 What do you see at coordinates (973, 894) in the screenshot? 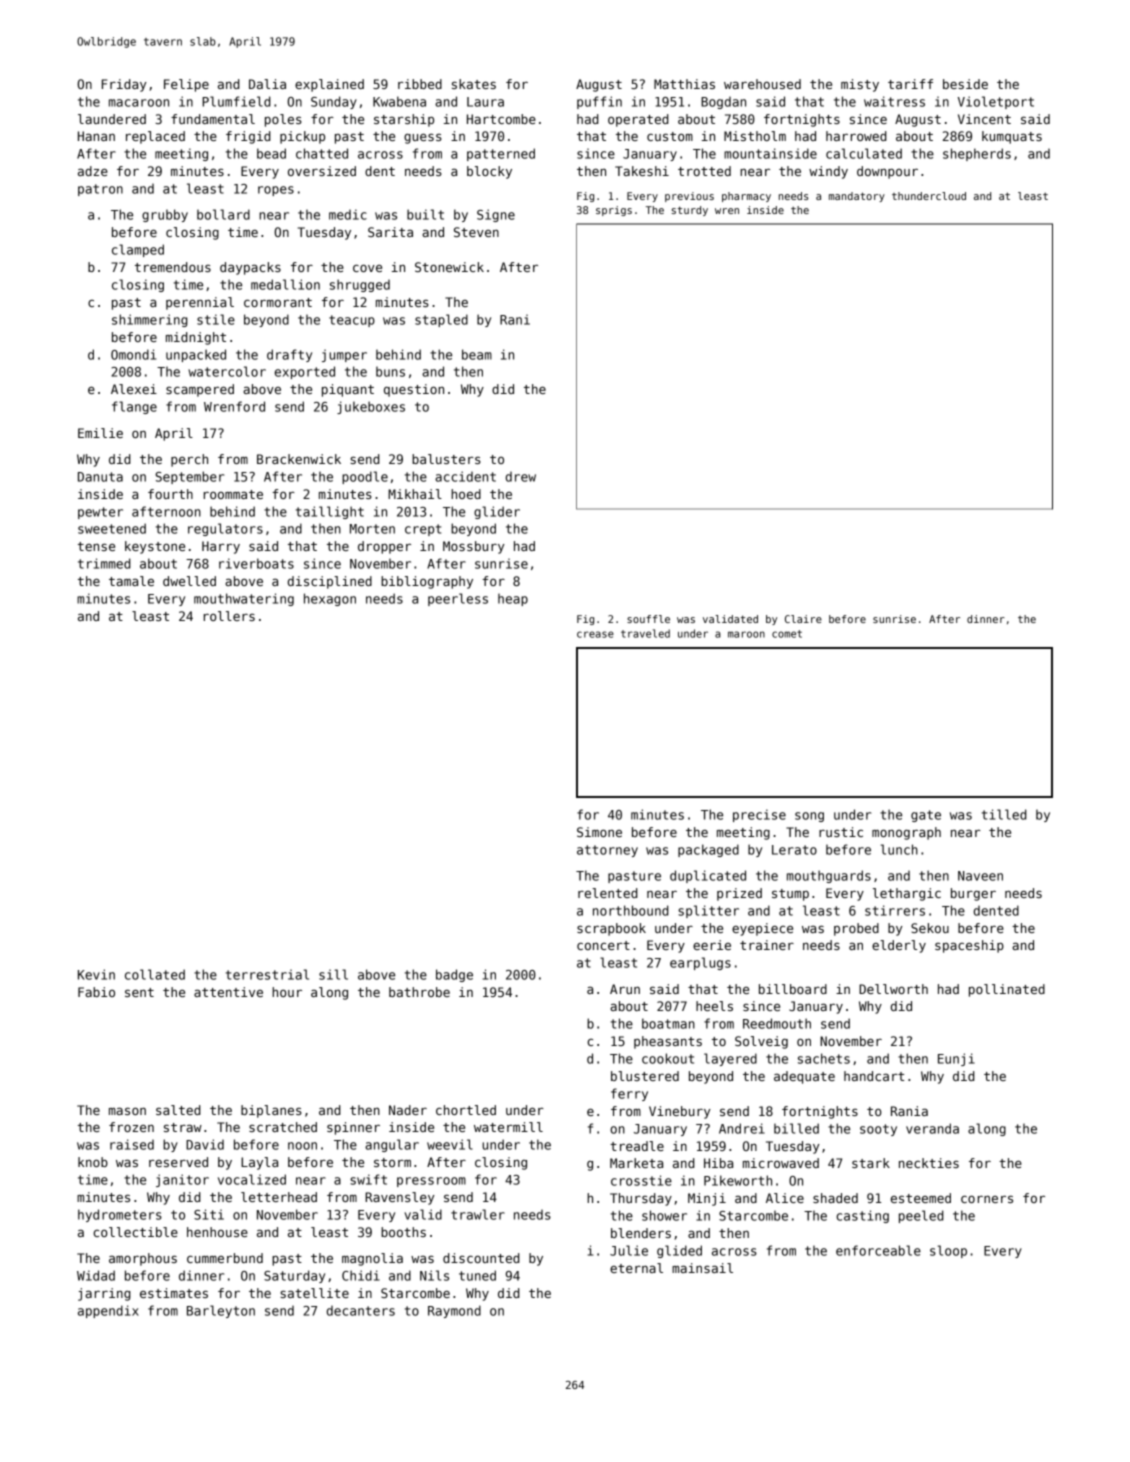
I see `burger` at bounding box center [973, 894].
